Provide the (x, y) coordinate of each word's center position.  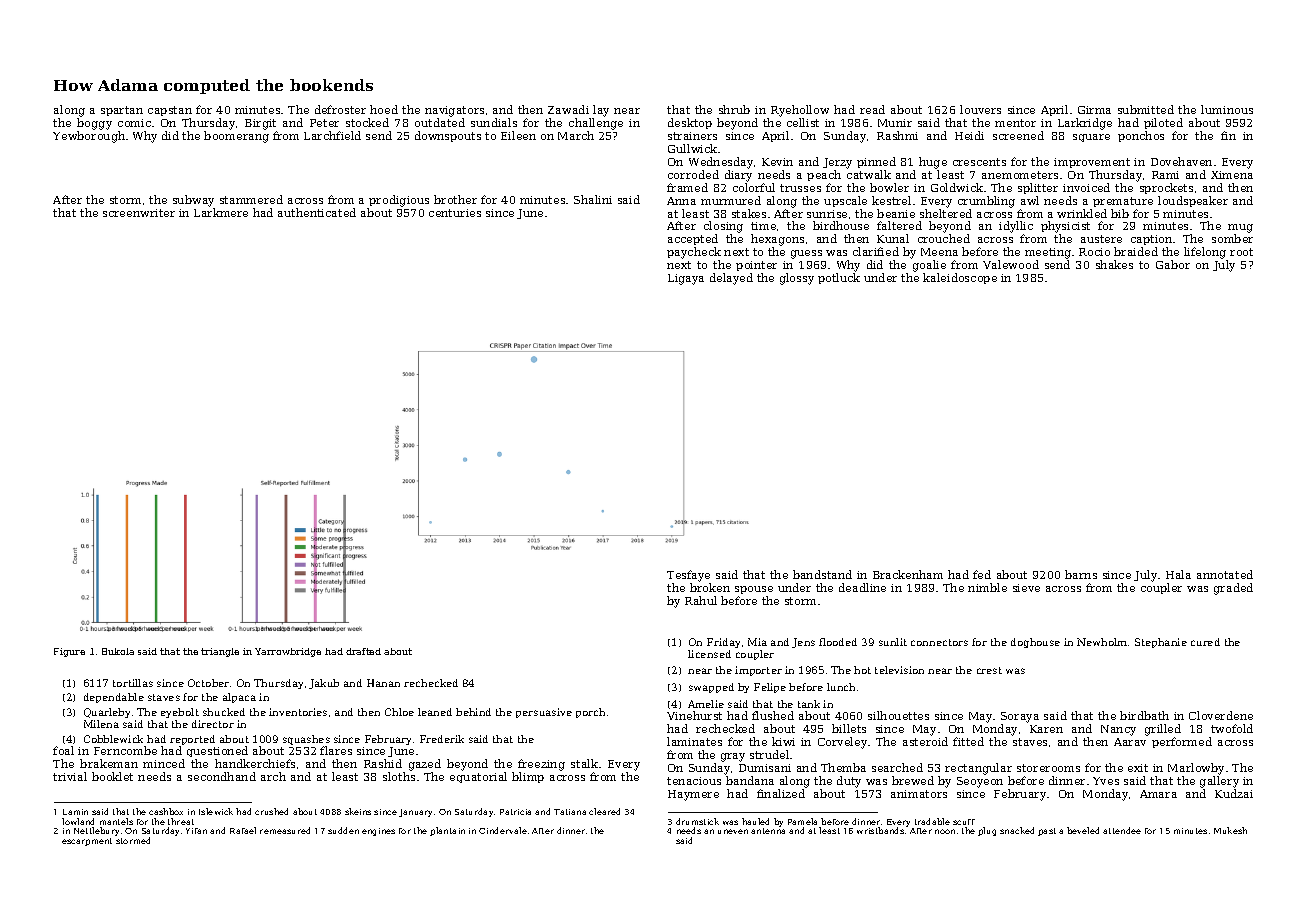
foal (63, 750)
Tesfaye (688, 576)
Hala (1178, 574)
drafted (363, 651)
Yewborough (89, 137)
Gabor (1173, 264)
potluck (839, 278)
